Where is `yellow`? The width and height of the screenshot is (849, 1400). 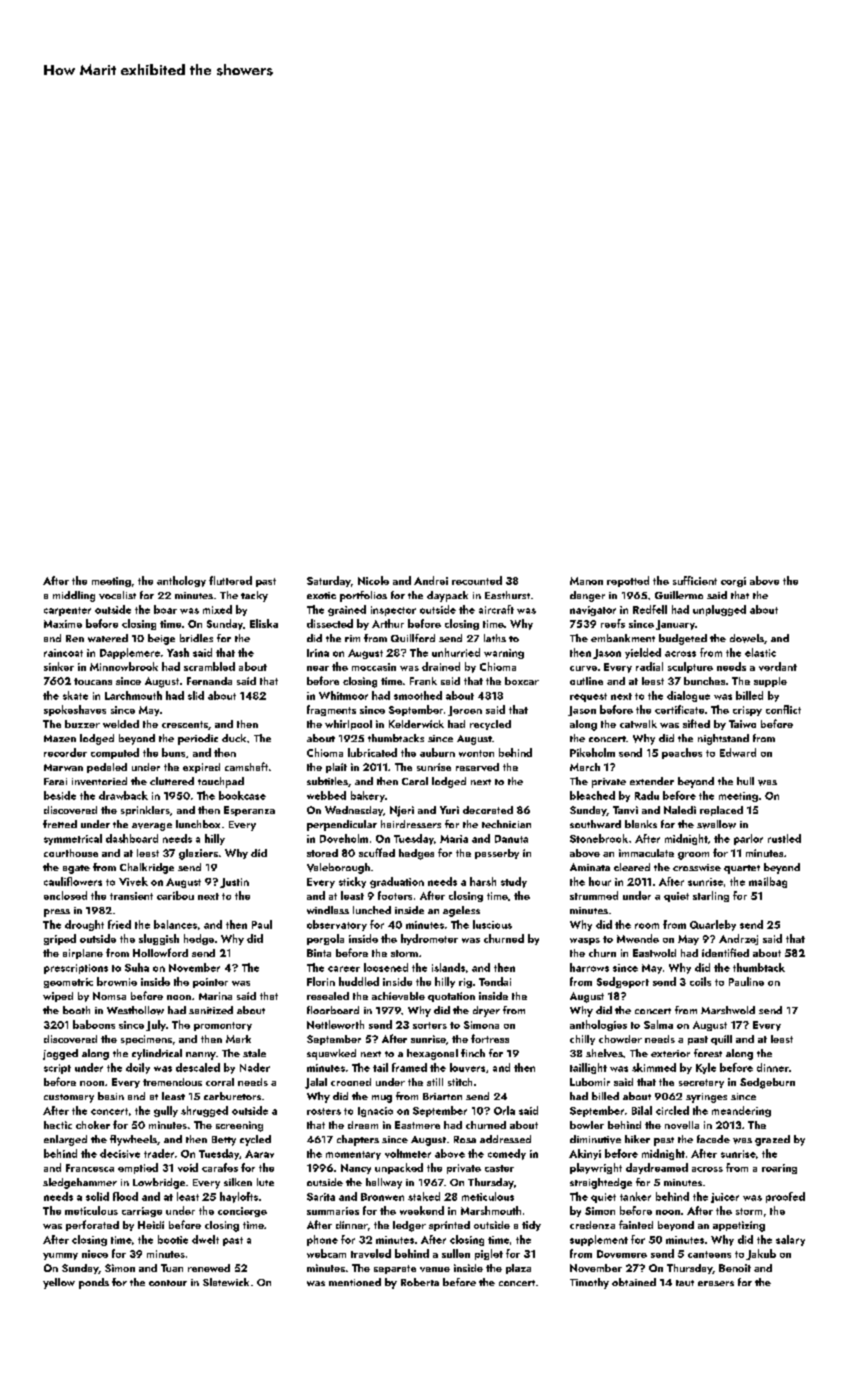
yellow is located at coordinates (59, 1283).
